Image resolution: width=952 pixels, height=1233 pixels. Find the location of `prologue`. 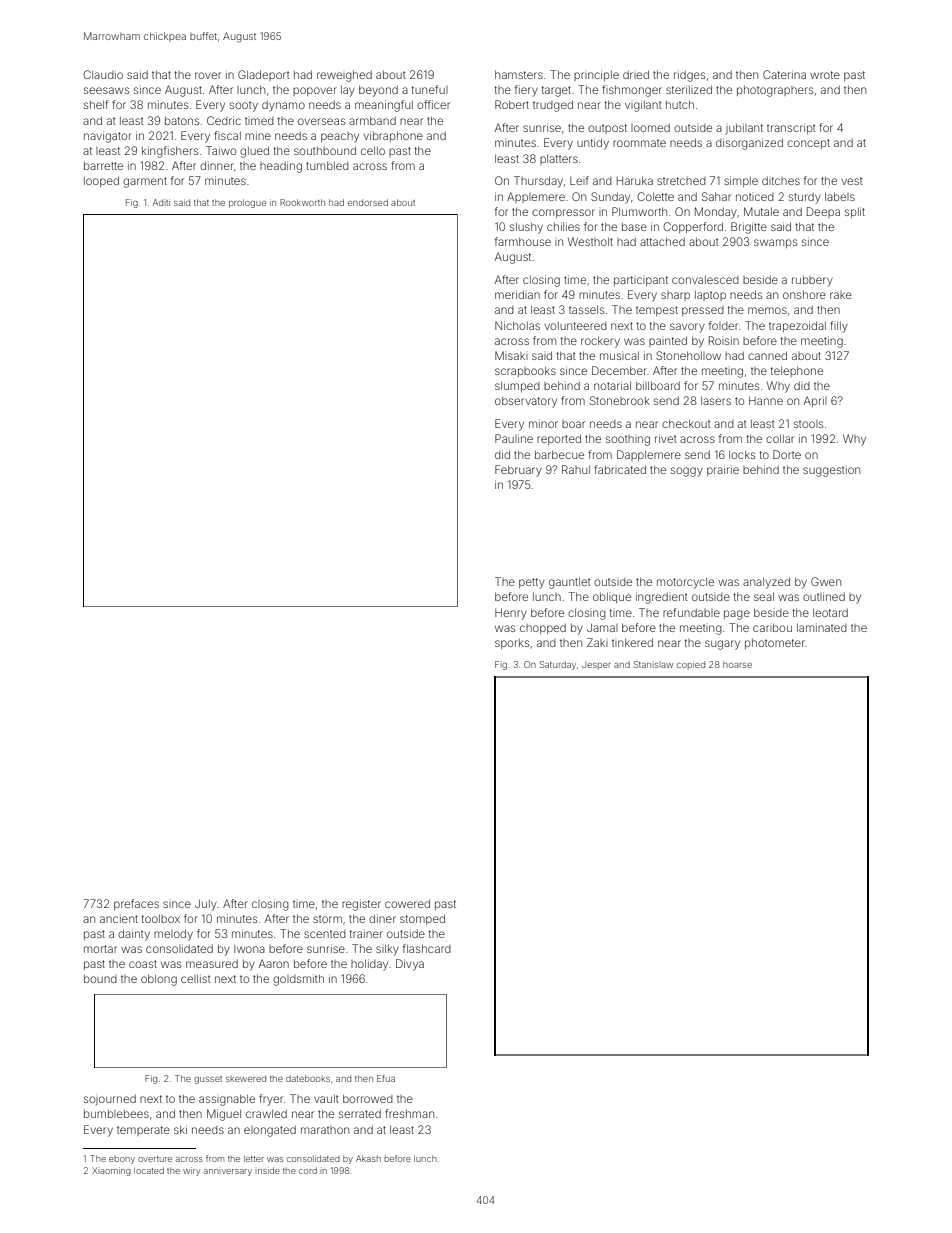

prologue is located at coordinates (247, 203).
